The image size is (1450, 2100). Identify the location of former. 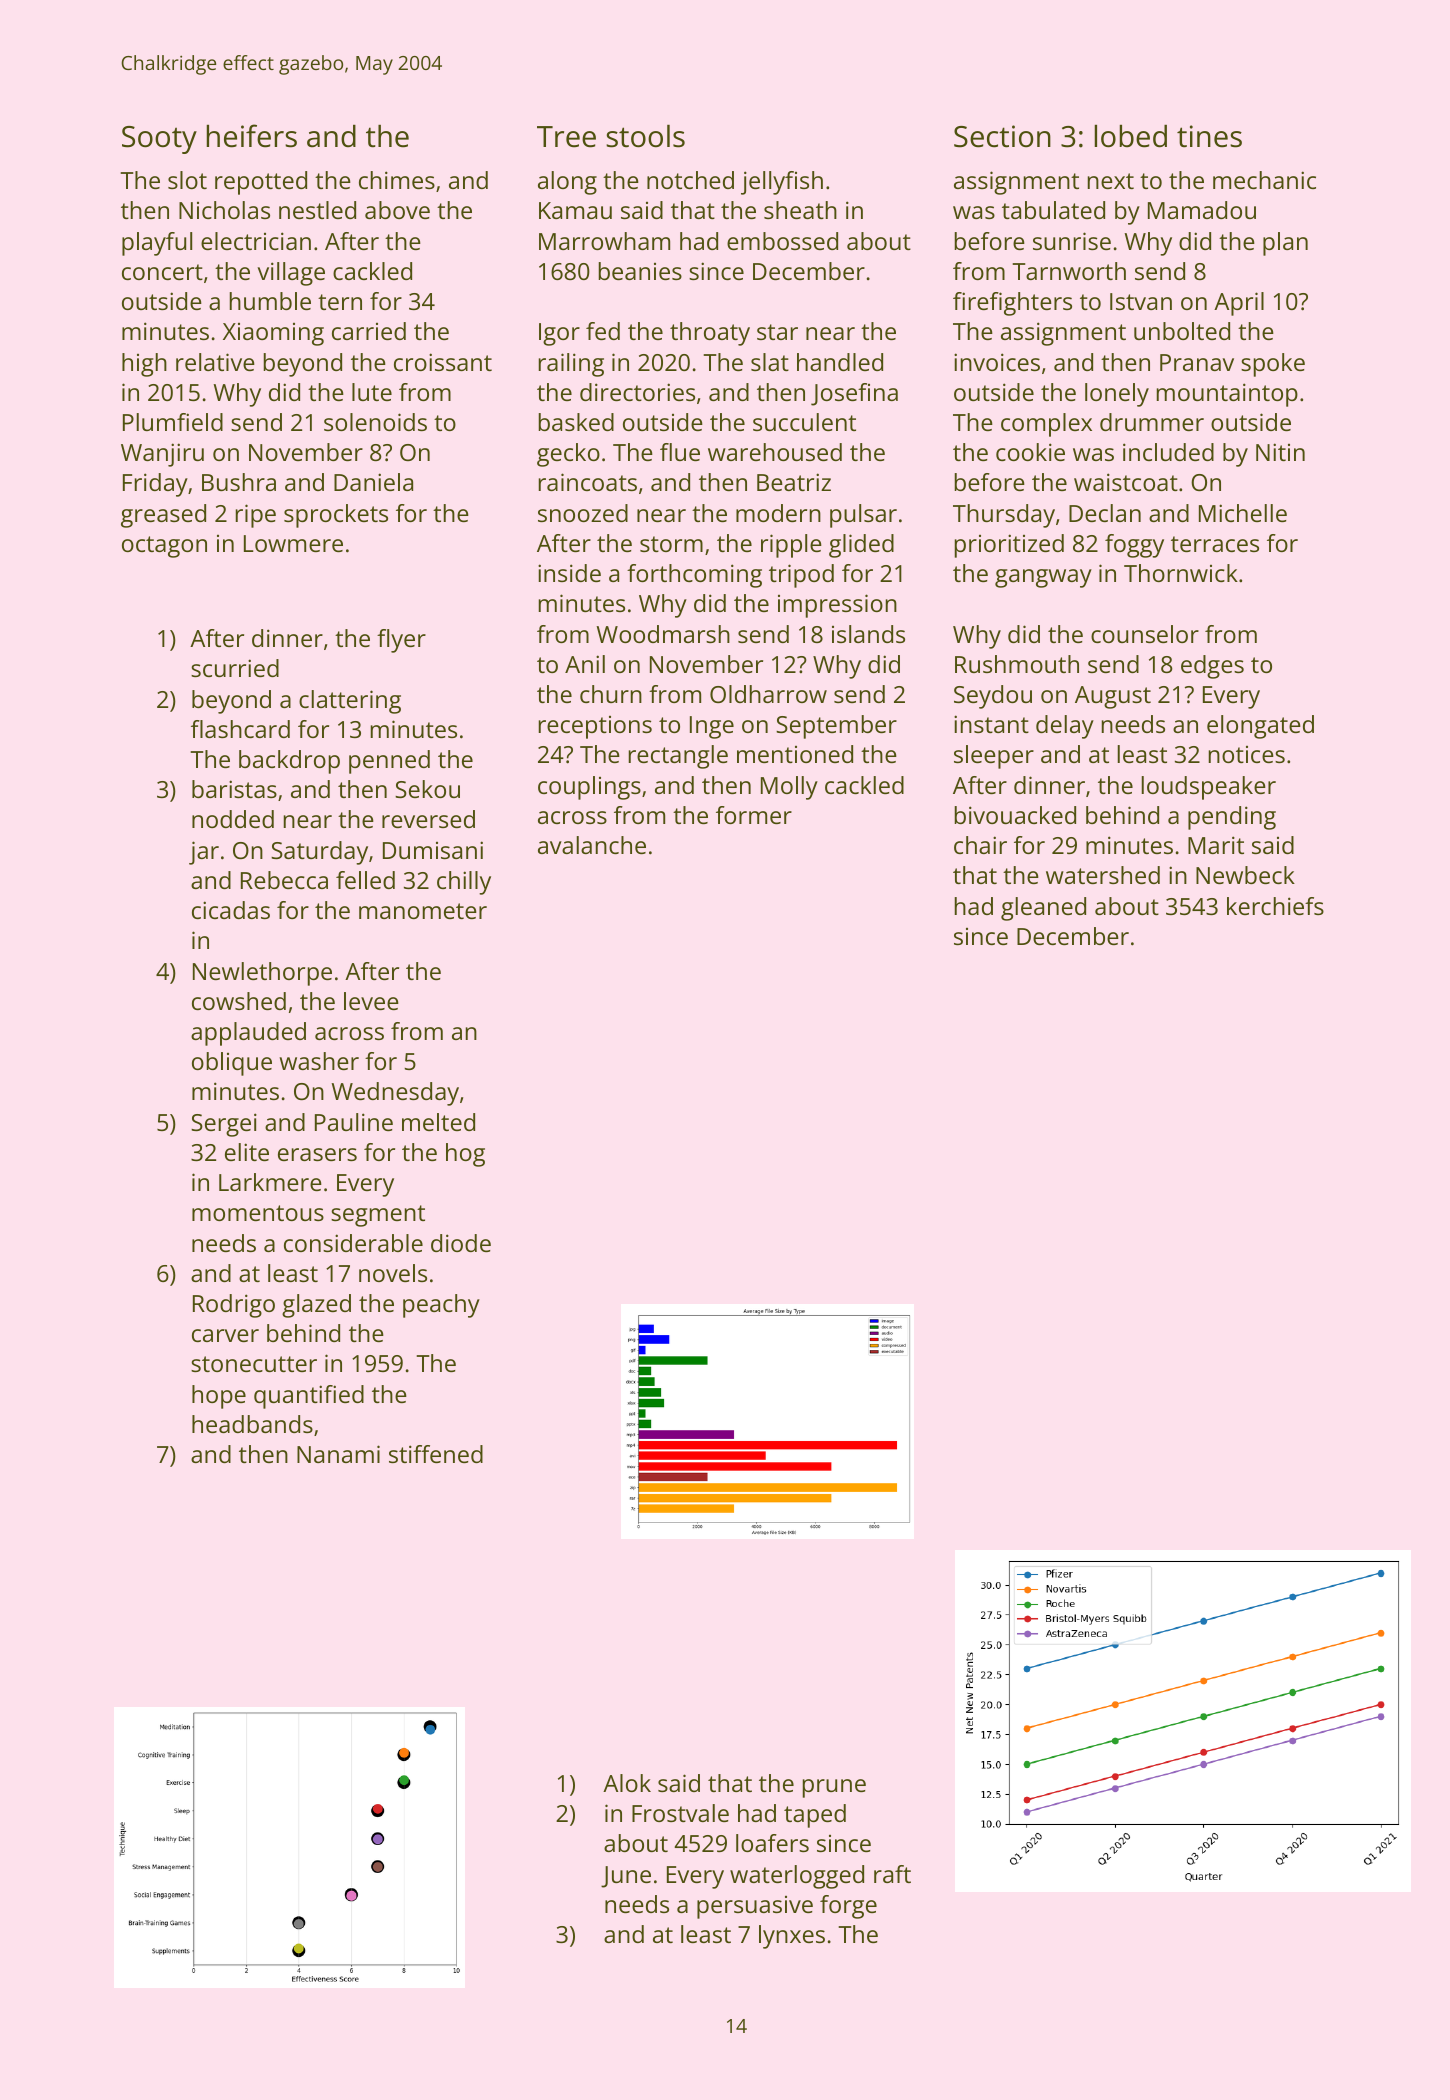
(754, 815).
